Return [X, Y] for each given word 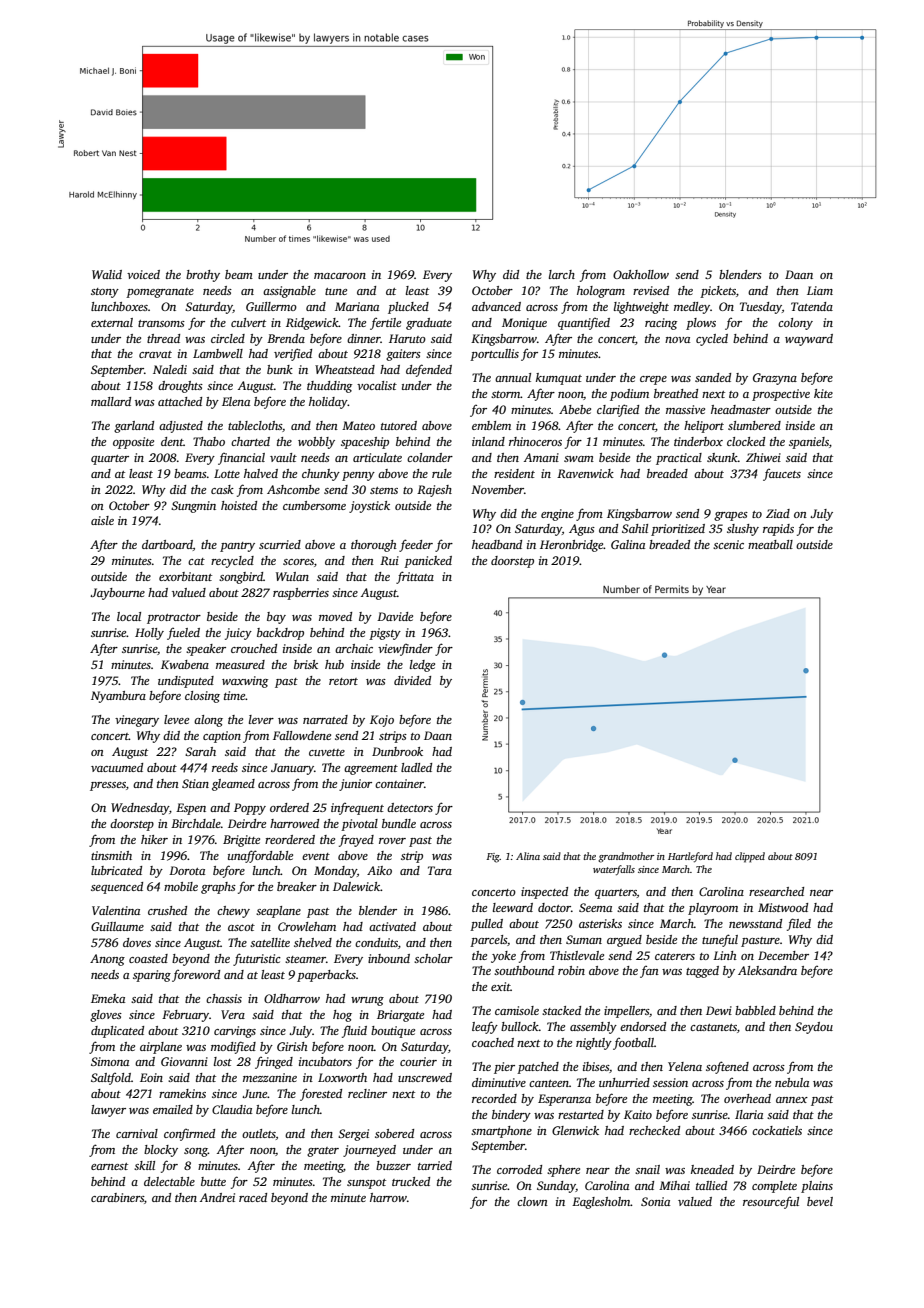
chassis [224, 998]
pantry [237, 547]
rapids [778, 530]
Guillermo [271, 306]
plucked [408, 308]
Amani [541, 457]
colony [795, 324]
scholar [433, 958]
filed [799, 924]
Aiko [379, 870]
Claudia [232, 1109]
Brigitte [241, 841]
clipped [750, 857]
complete [774, 1187]
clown [532, 1201]
